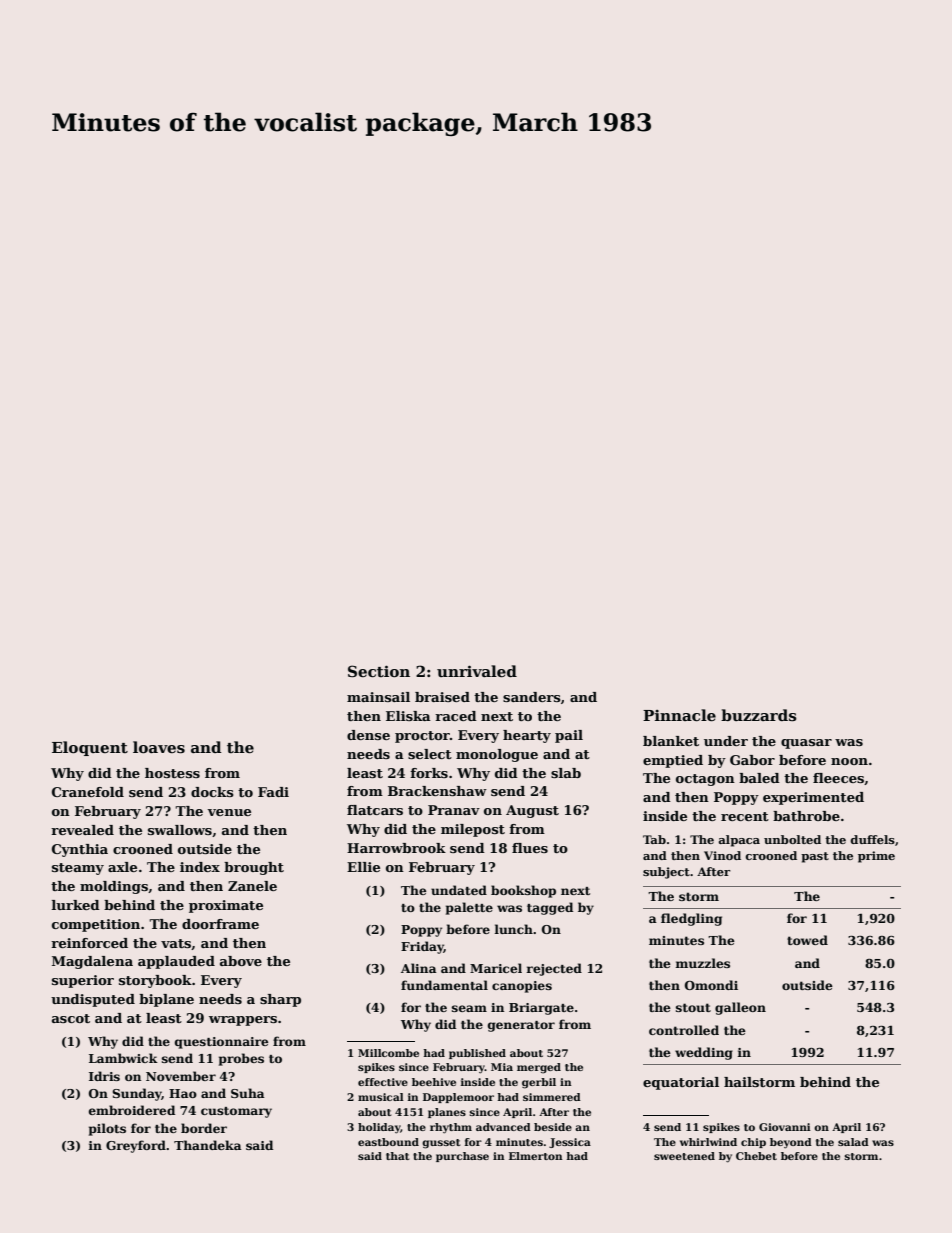  Describe the element at coordinates (759, 778) in the document. I see `baled` at that location.
